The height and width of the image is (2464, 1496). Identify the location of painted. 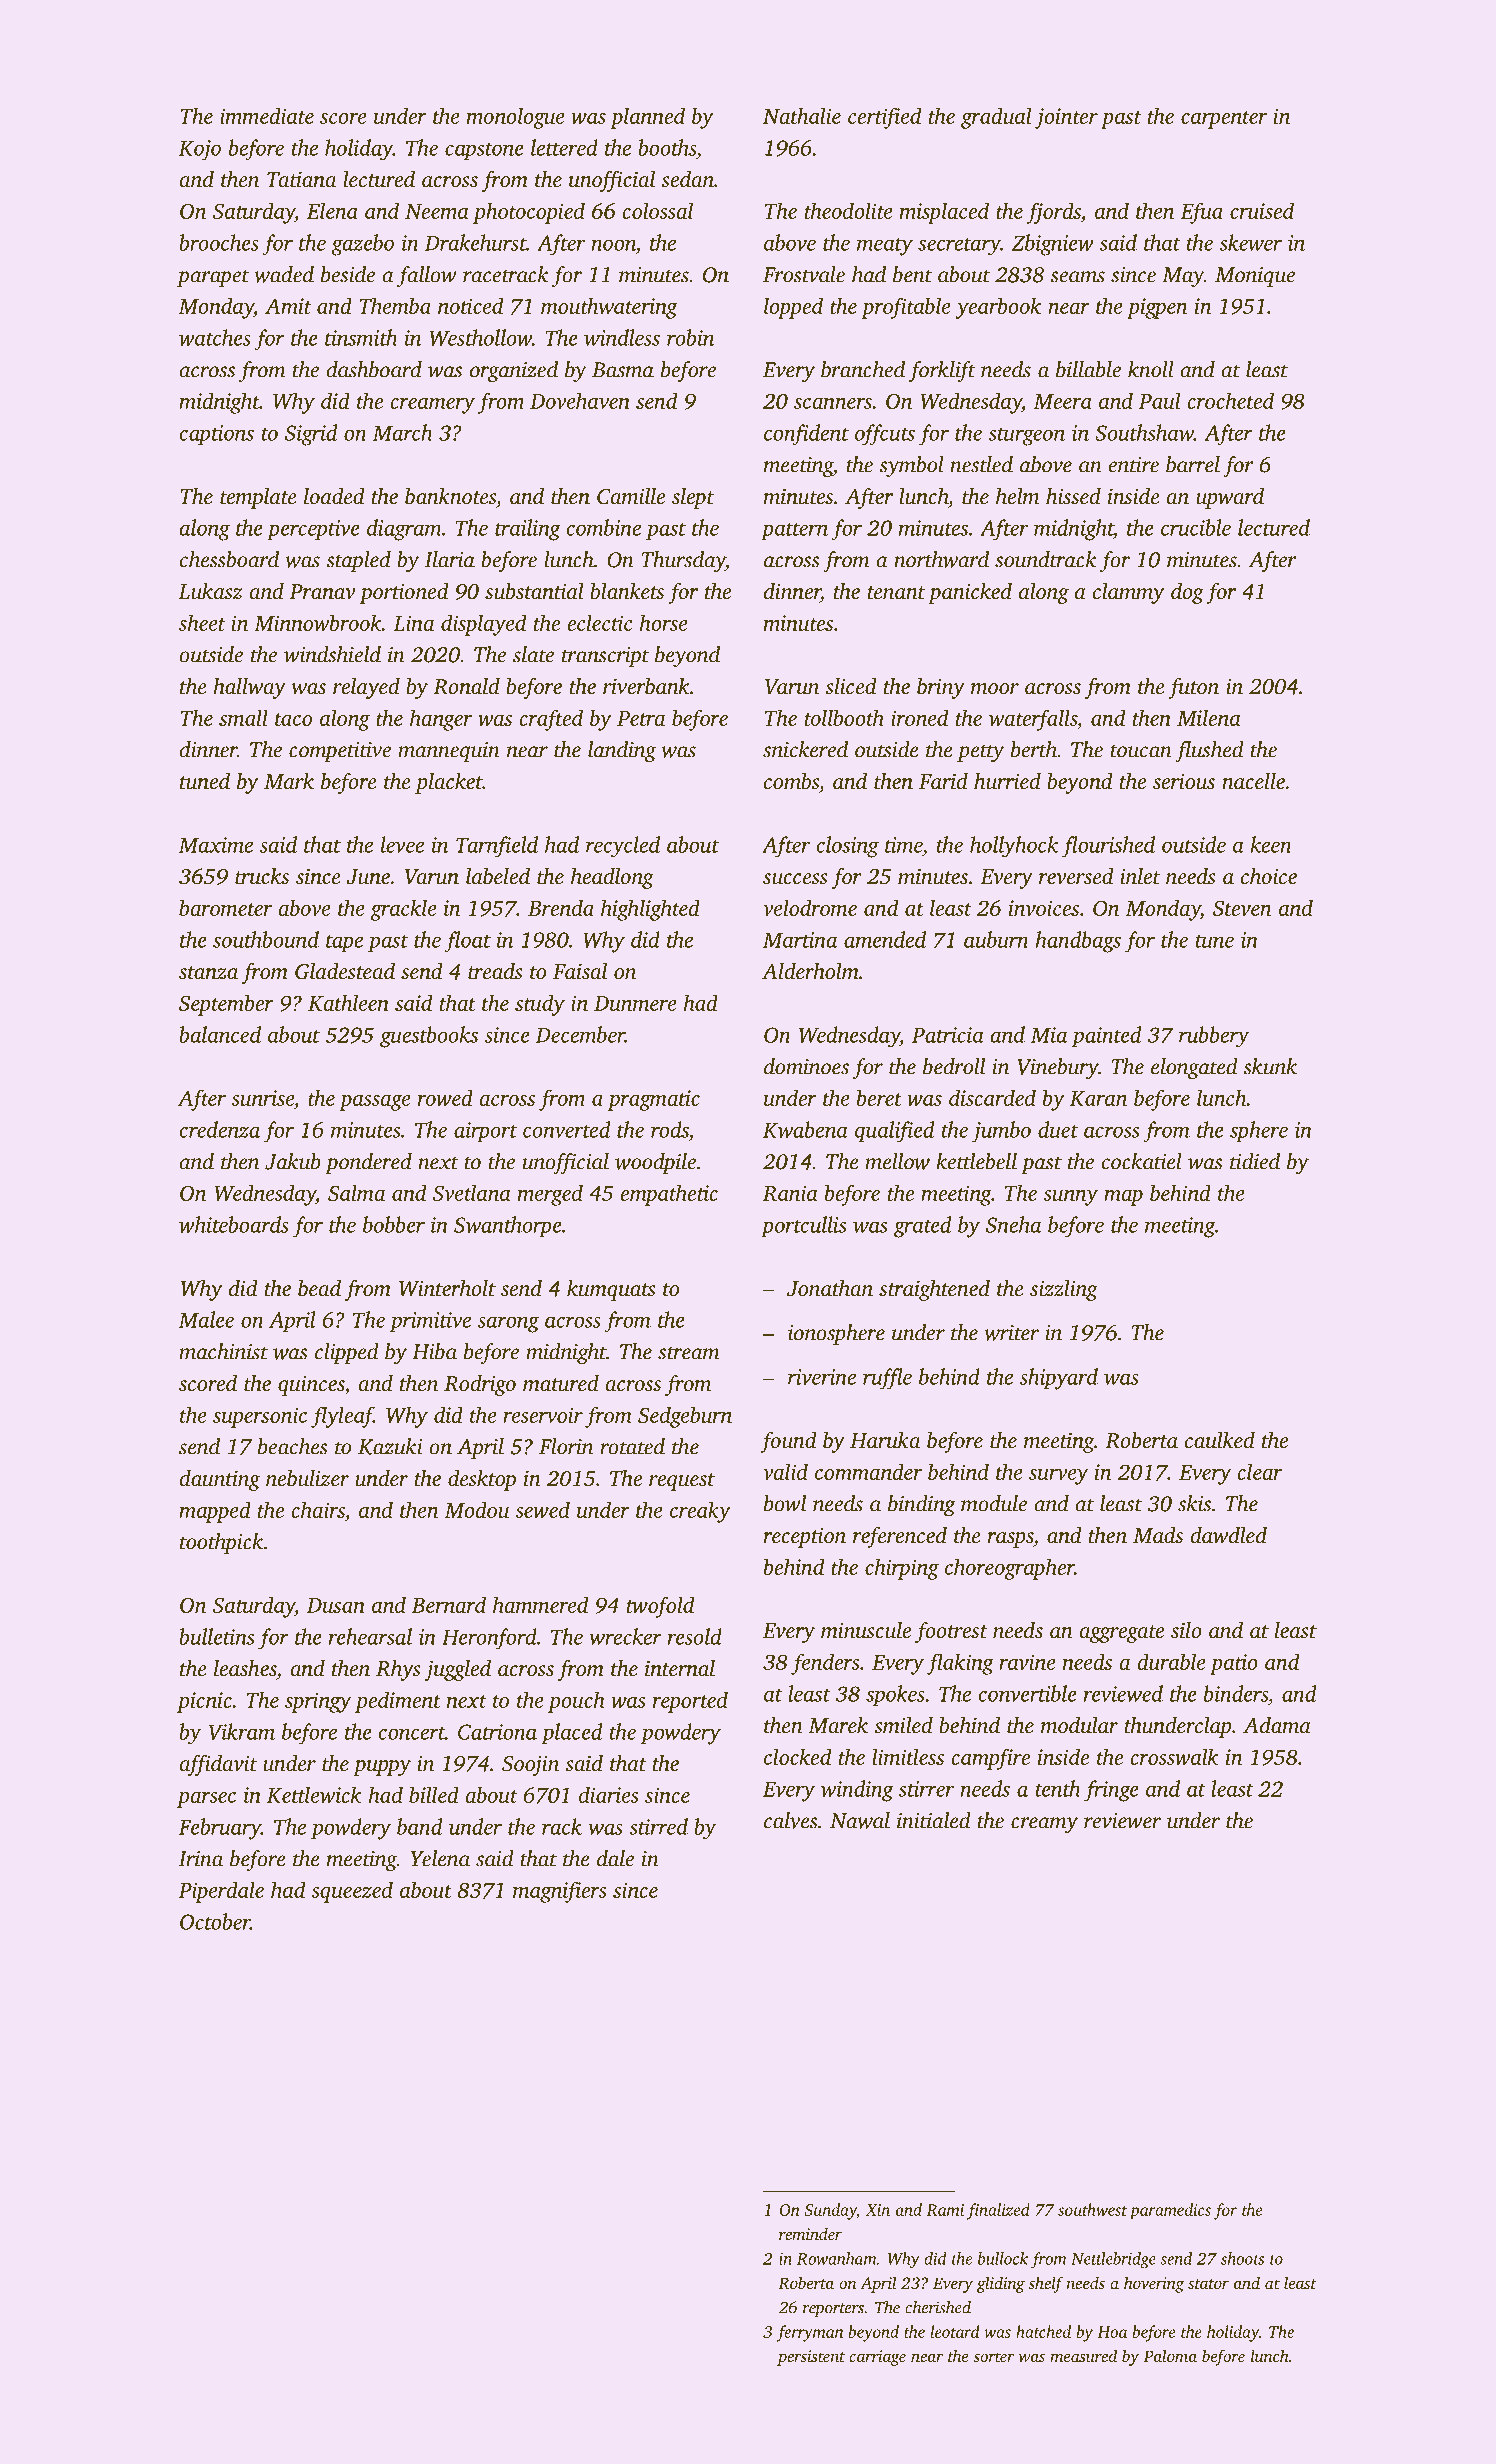
(1106, 1037).
